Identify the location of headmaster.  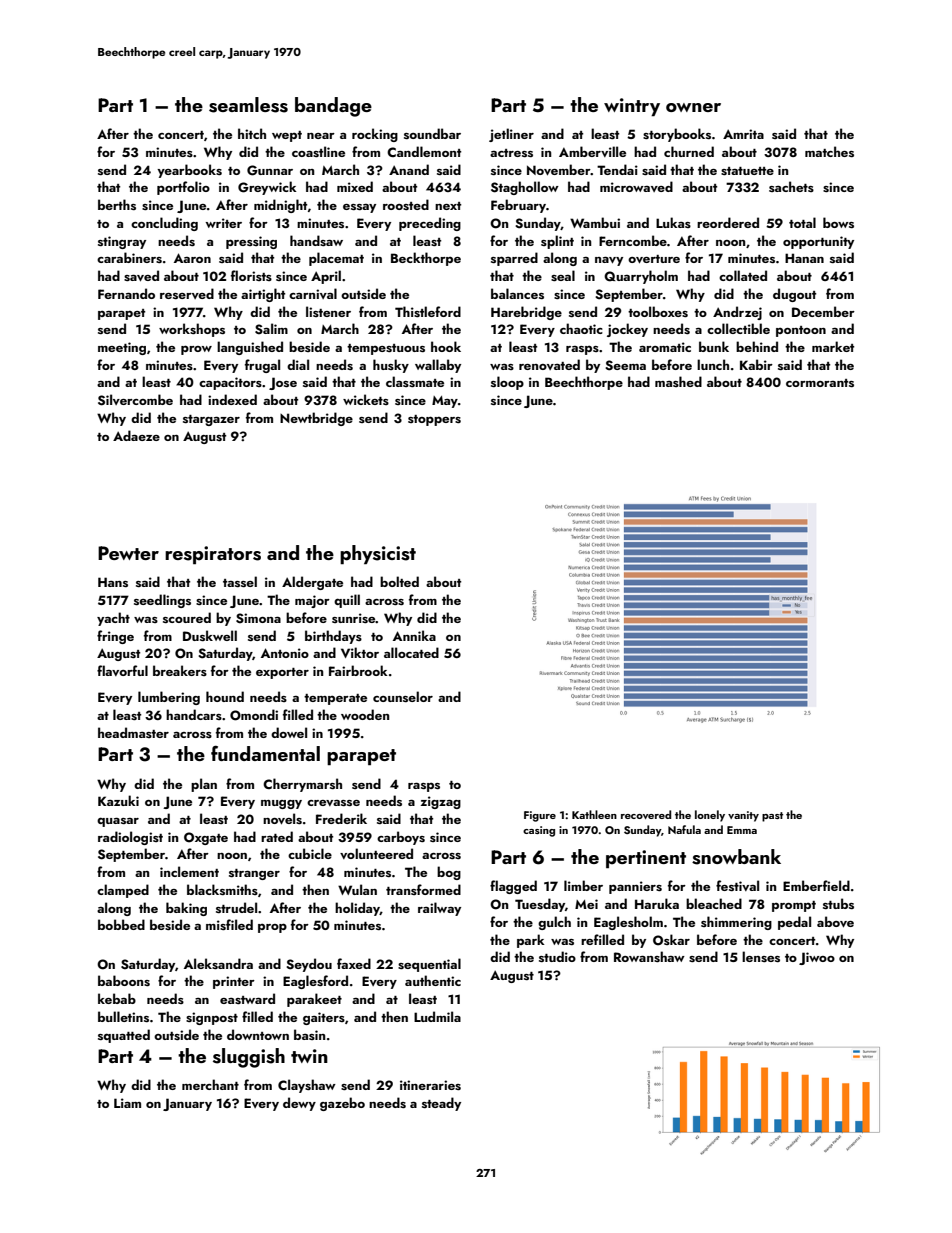
(133, 732).
